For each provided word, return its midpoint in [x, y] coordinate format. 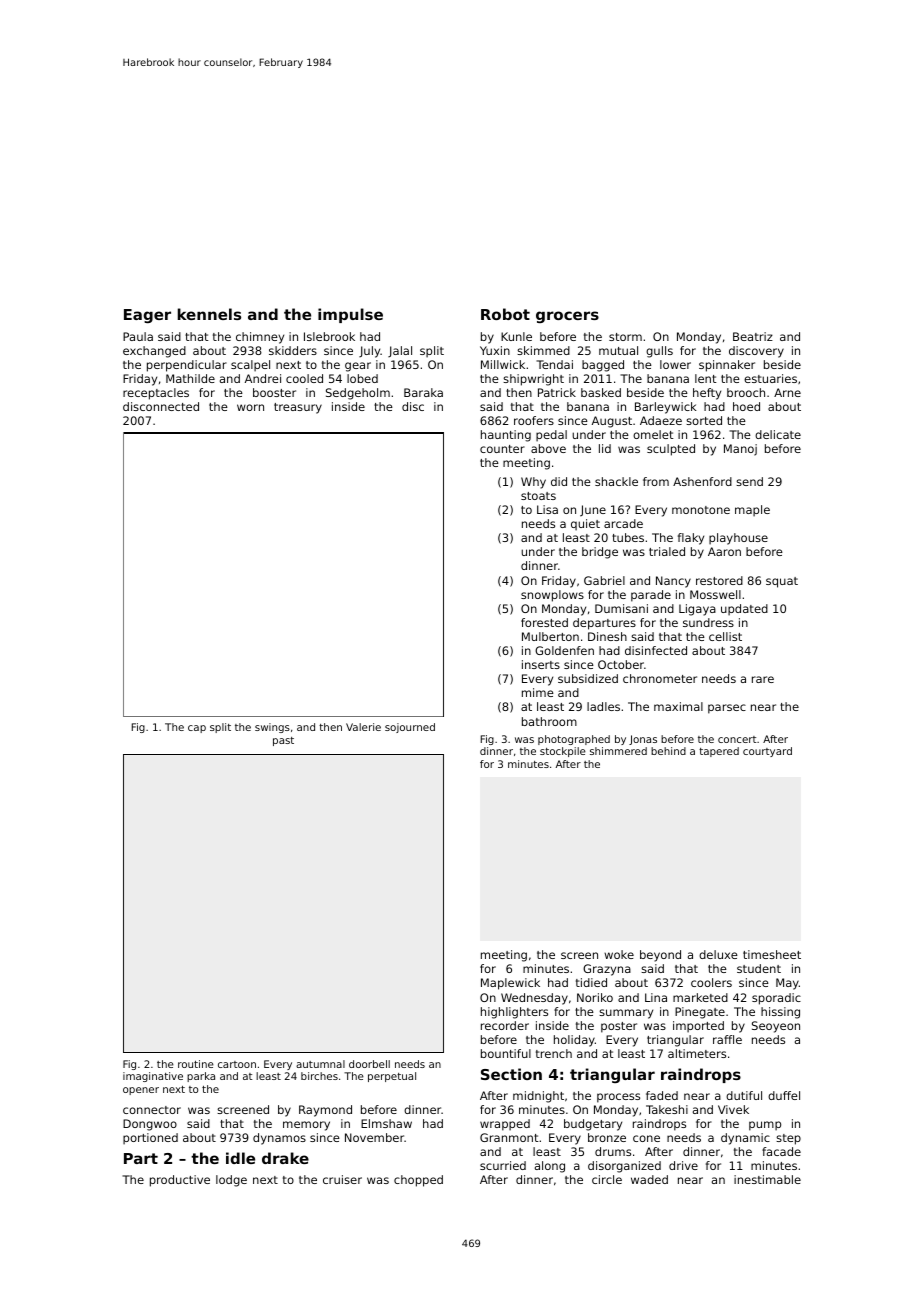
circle [607, 1179]
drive [683, 1165]
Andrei [263, 378]
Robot [505, 314]
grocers [567, 317]
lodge [231, 1181]
